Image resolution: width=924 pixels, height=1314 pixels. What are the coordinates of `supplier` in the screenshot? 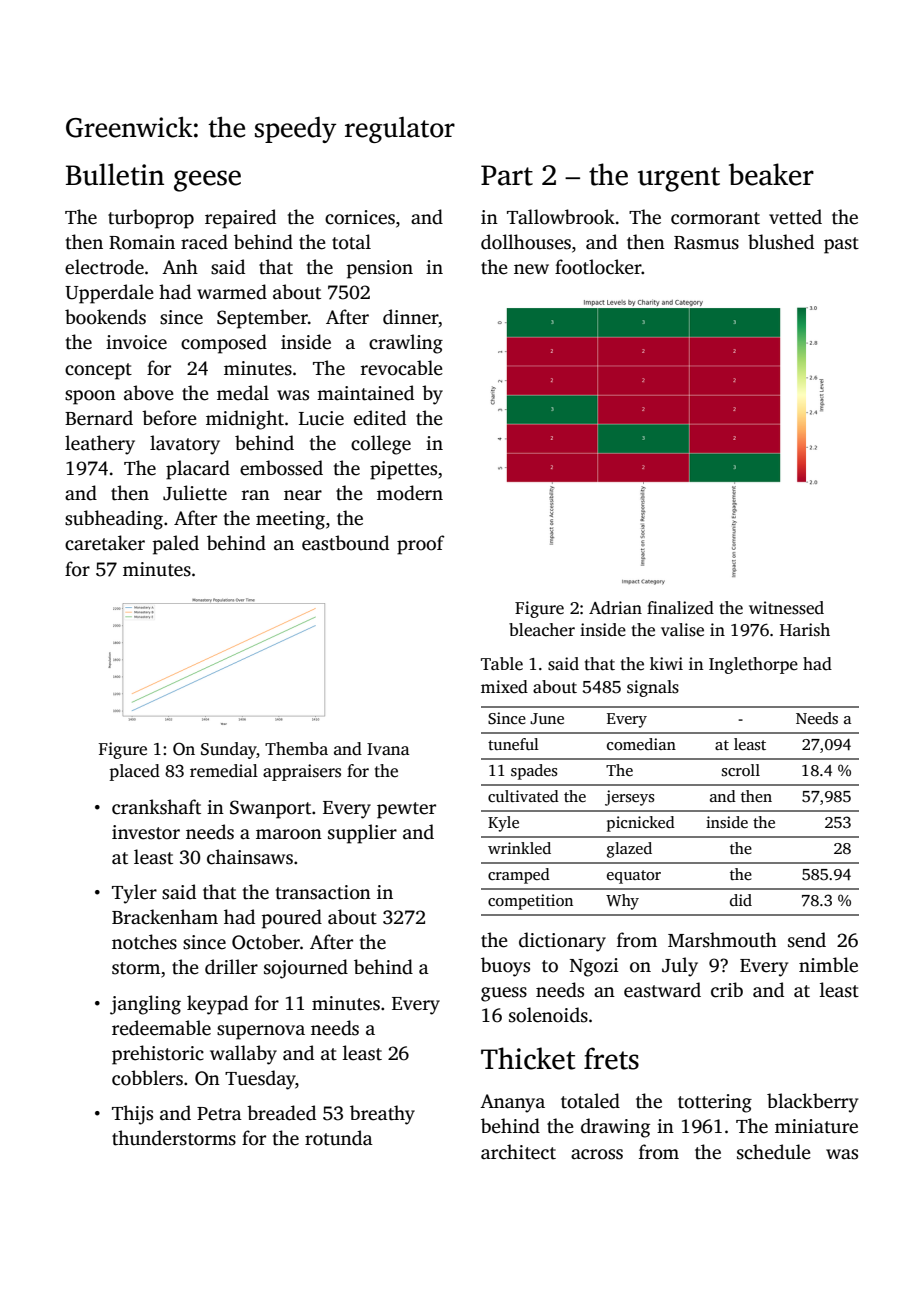 It's located at (362, 834).
